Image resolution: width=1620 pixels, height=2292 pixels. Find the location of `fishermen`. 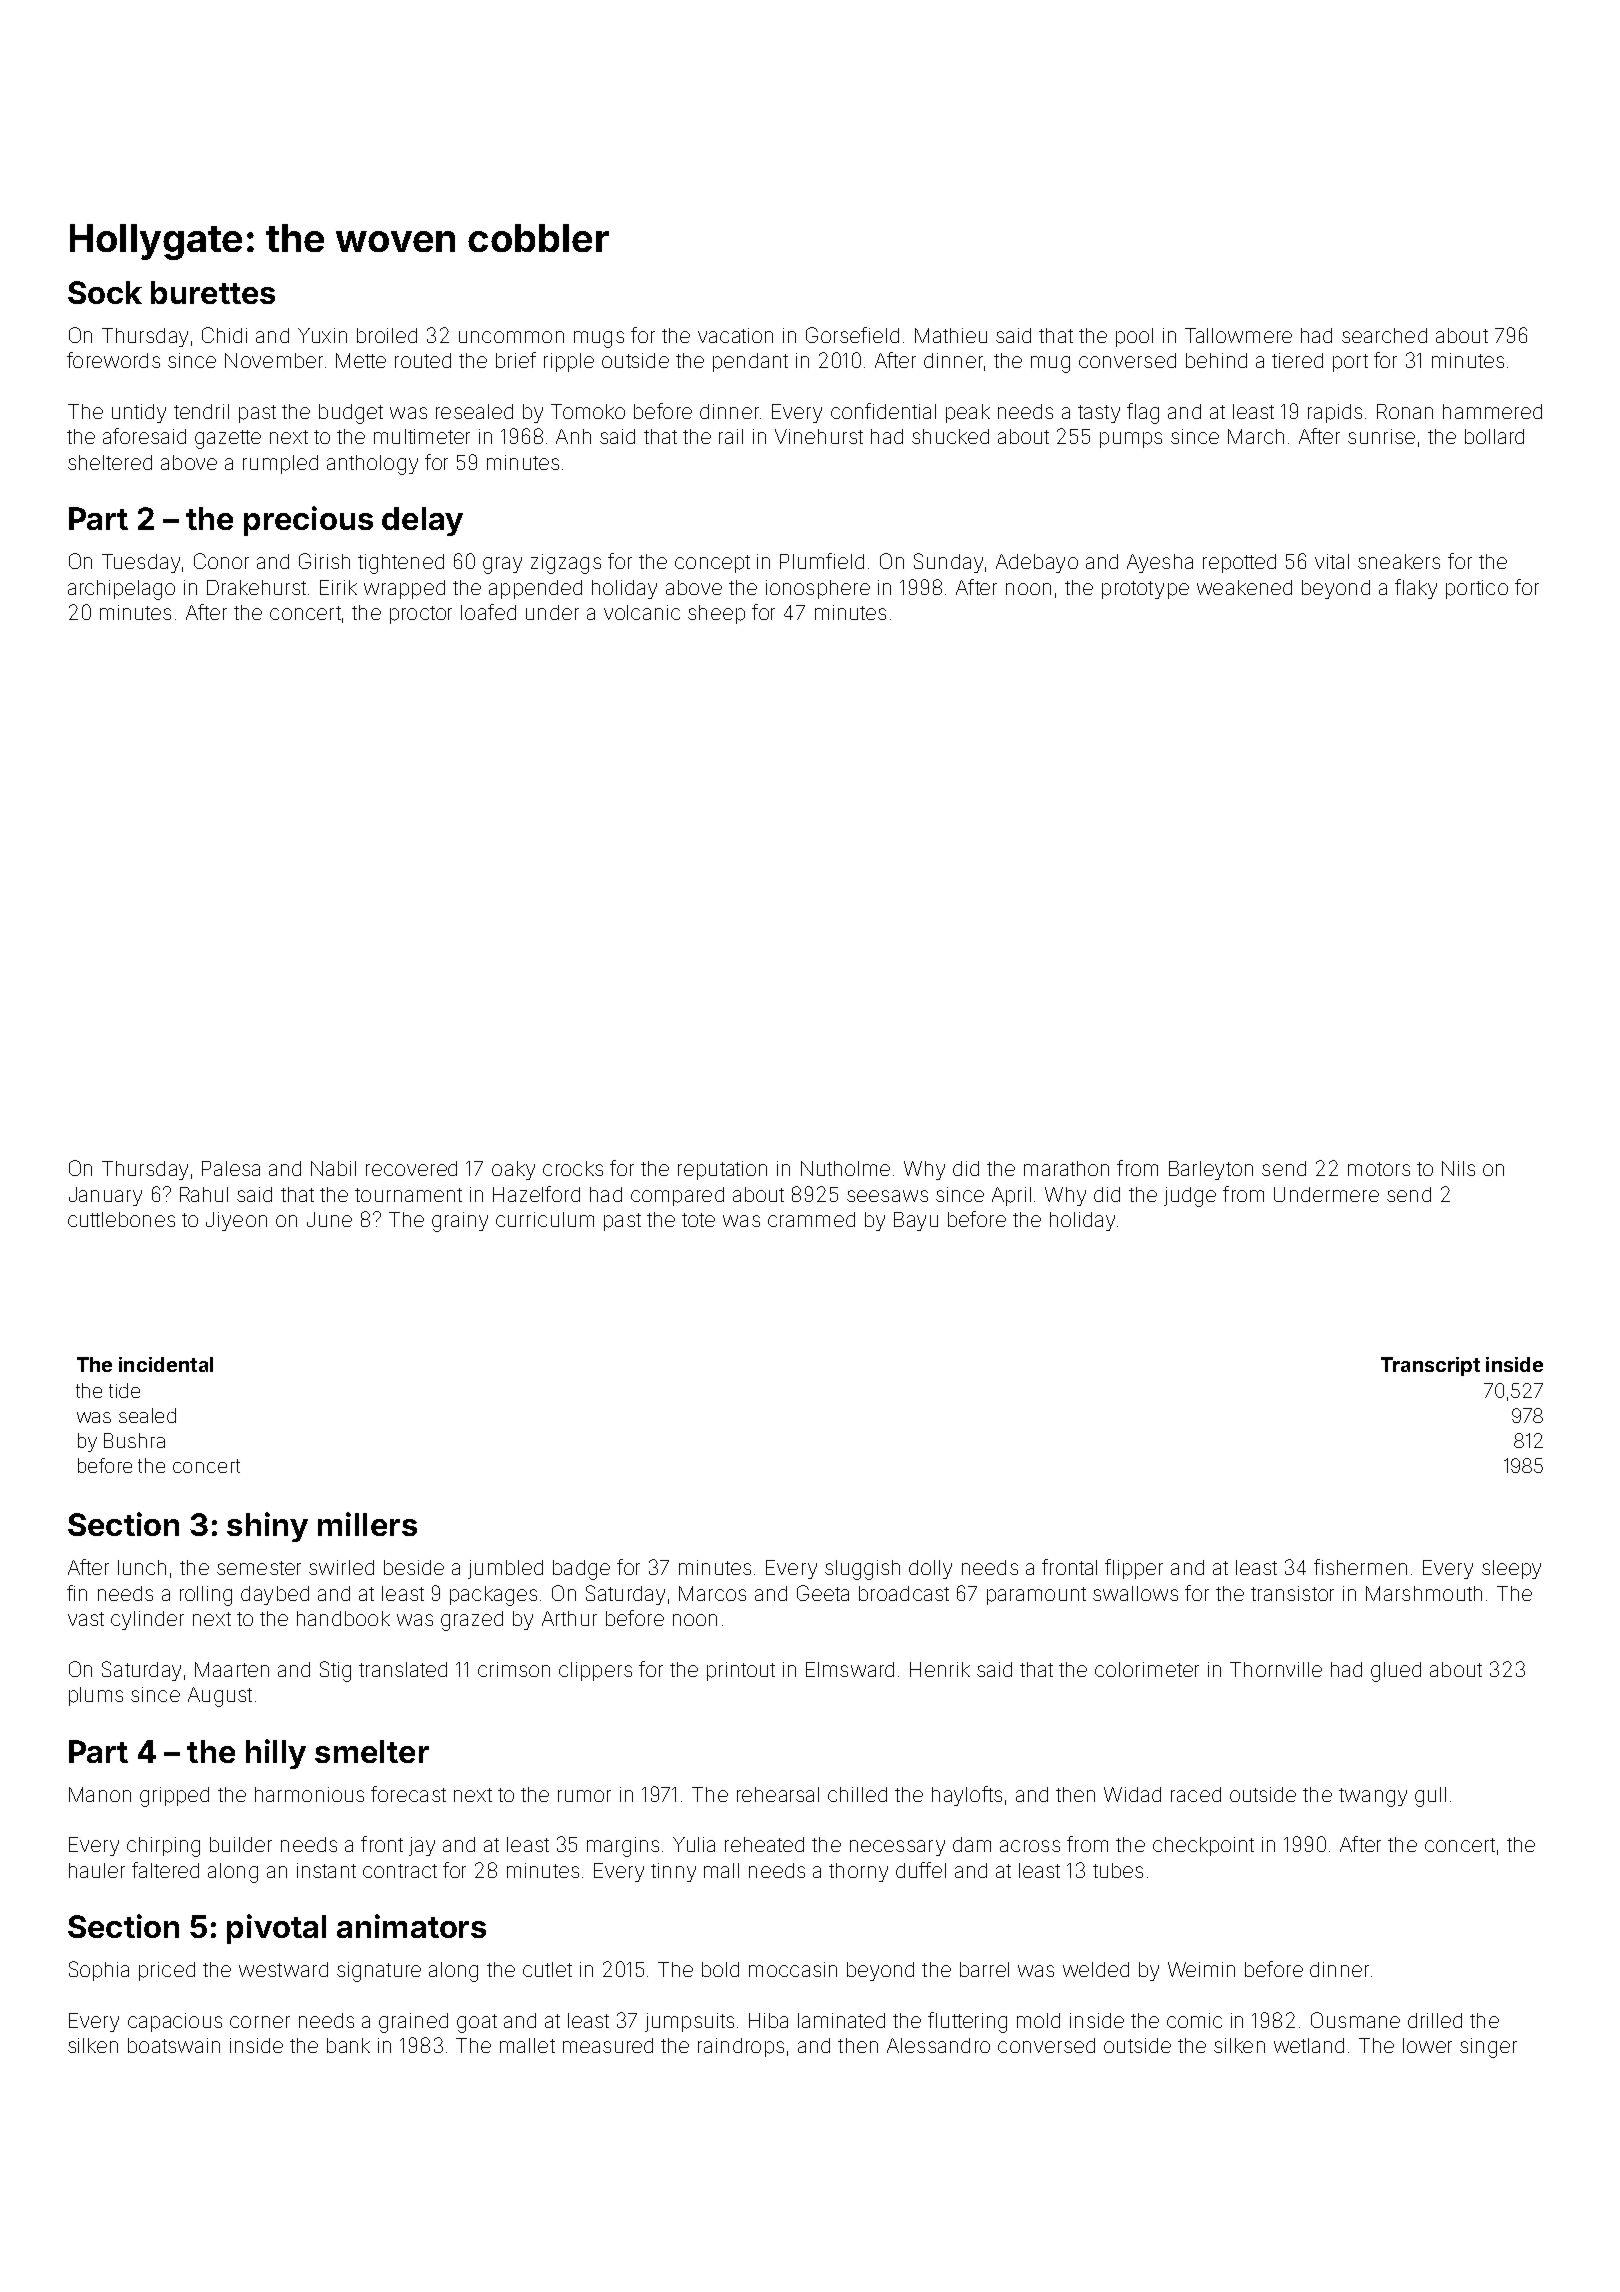

fishermen is located at coordinates (1360, 1567).
